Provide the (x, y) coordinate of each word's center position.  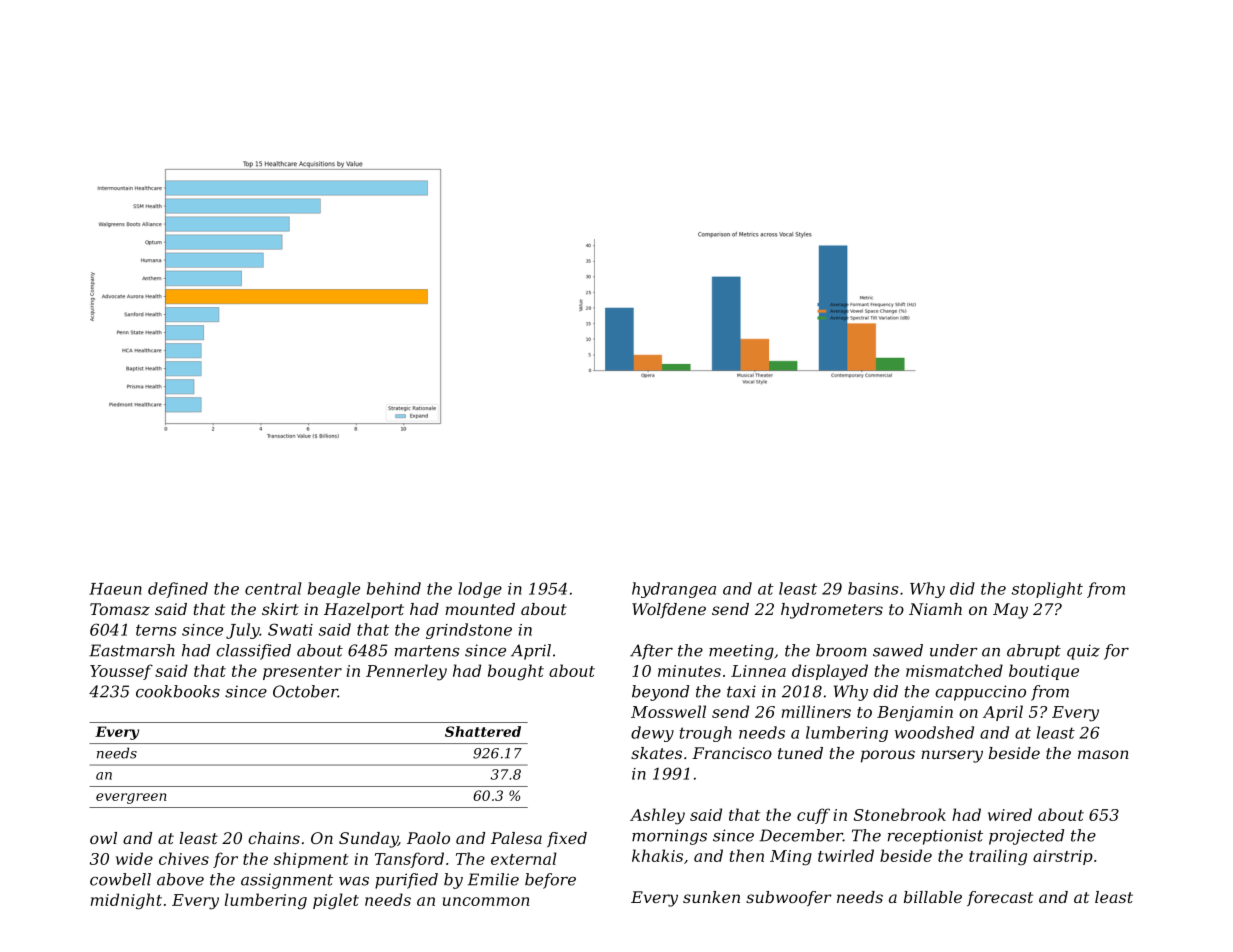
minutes (689, 671)
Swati (290, 629)
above (180, 879)
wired (1010, 814)
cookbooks (178, 691)
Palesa (516, 838)
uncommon (486, 901)
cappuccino (980, 693)
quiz (1083, 652)
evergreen (131, 798)
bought (516, 672)
